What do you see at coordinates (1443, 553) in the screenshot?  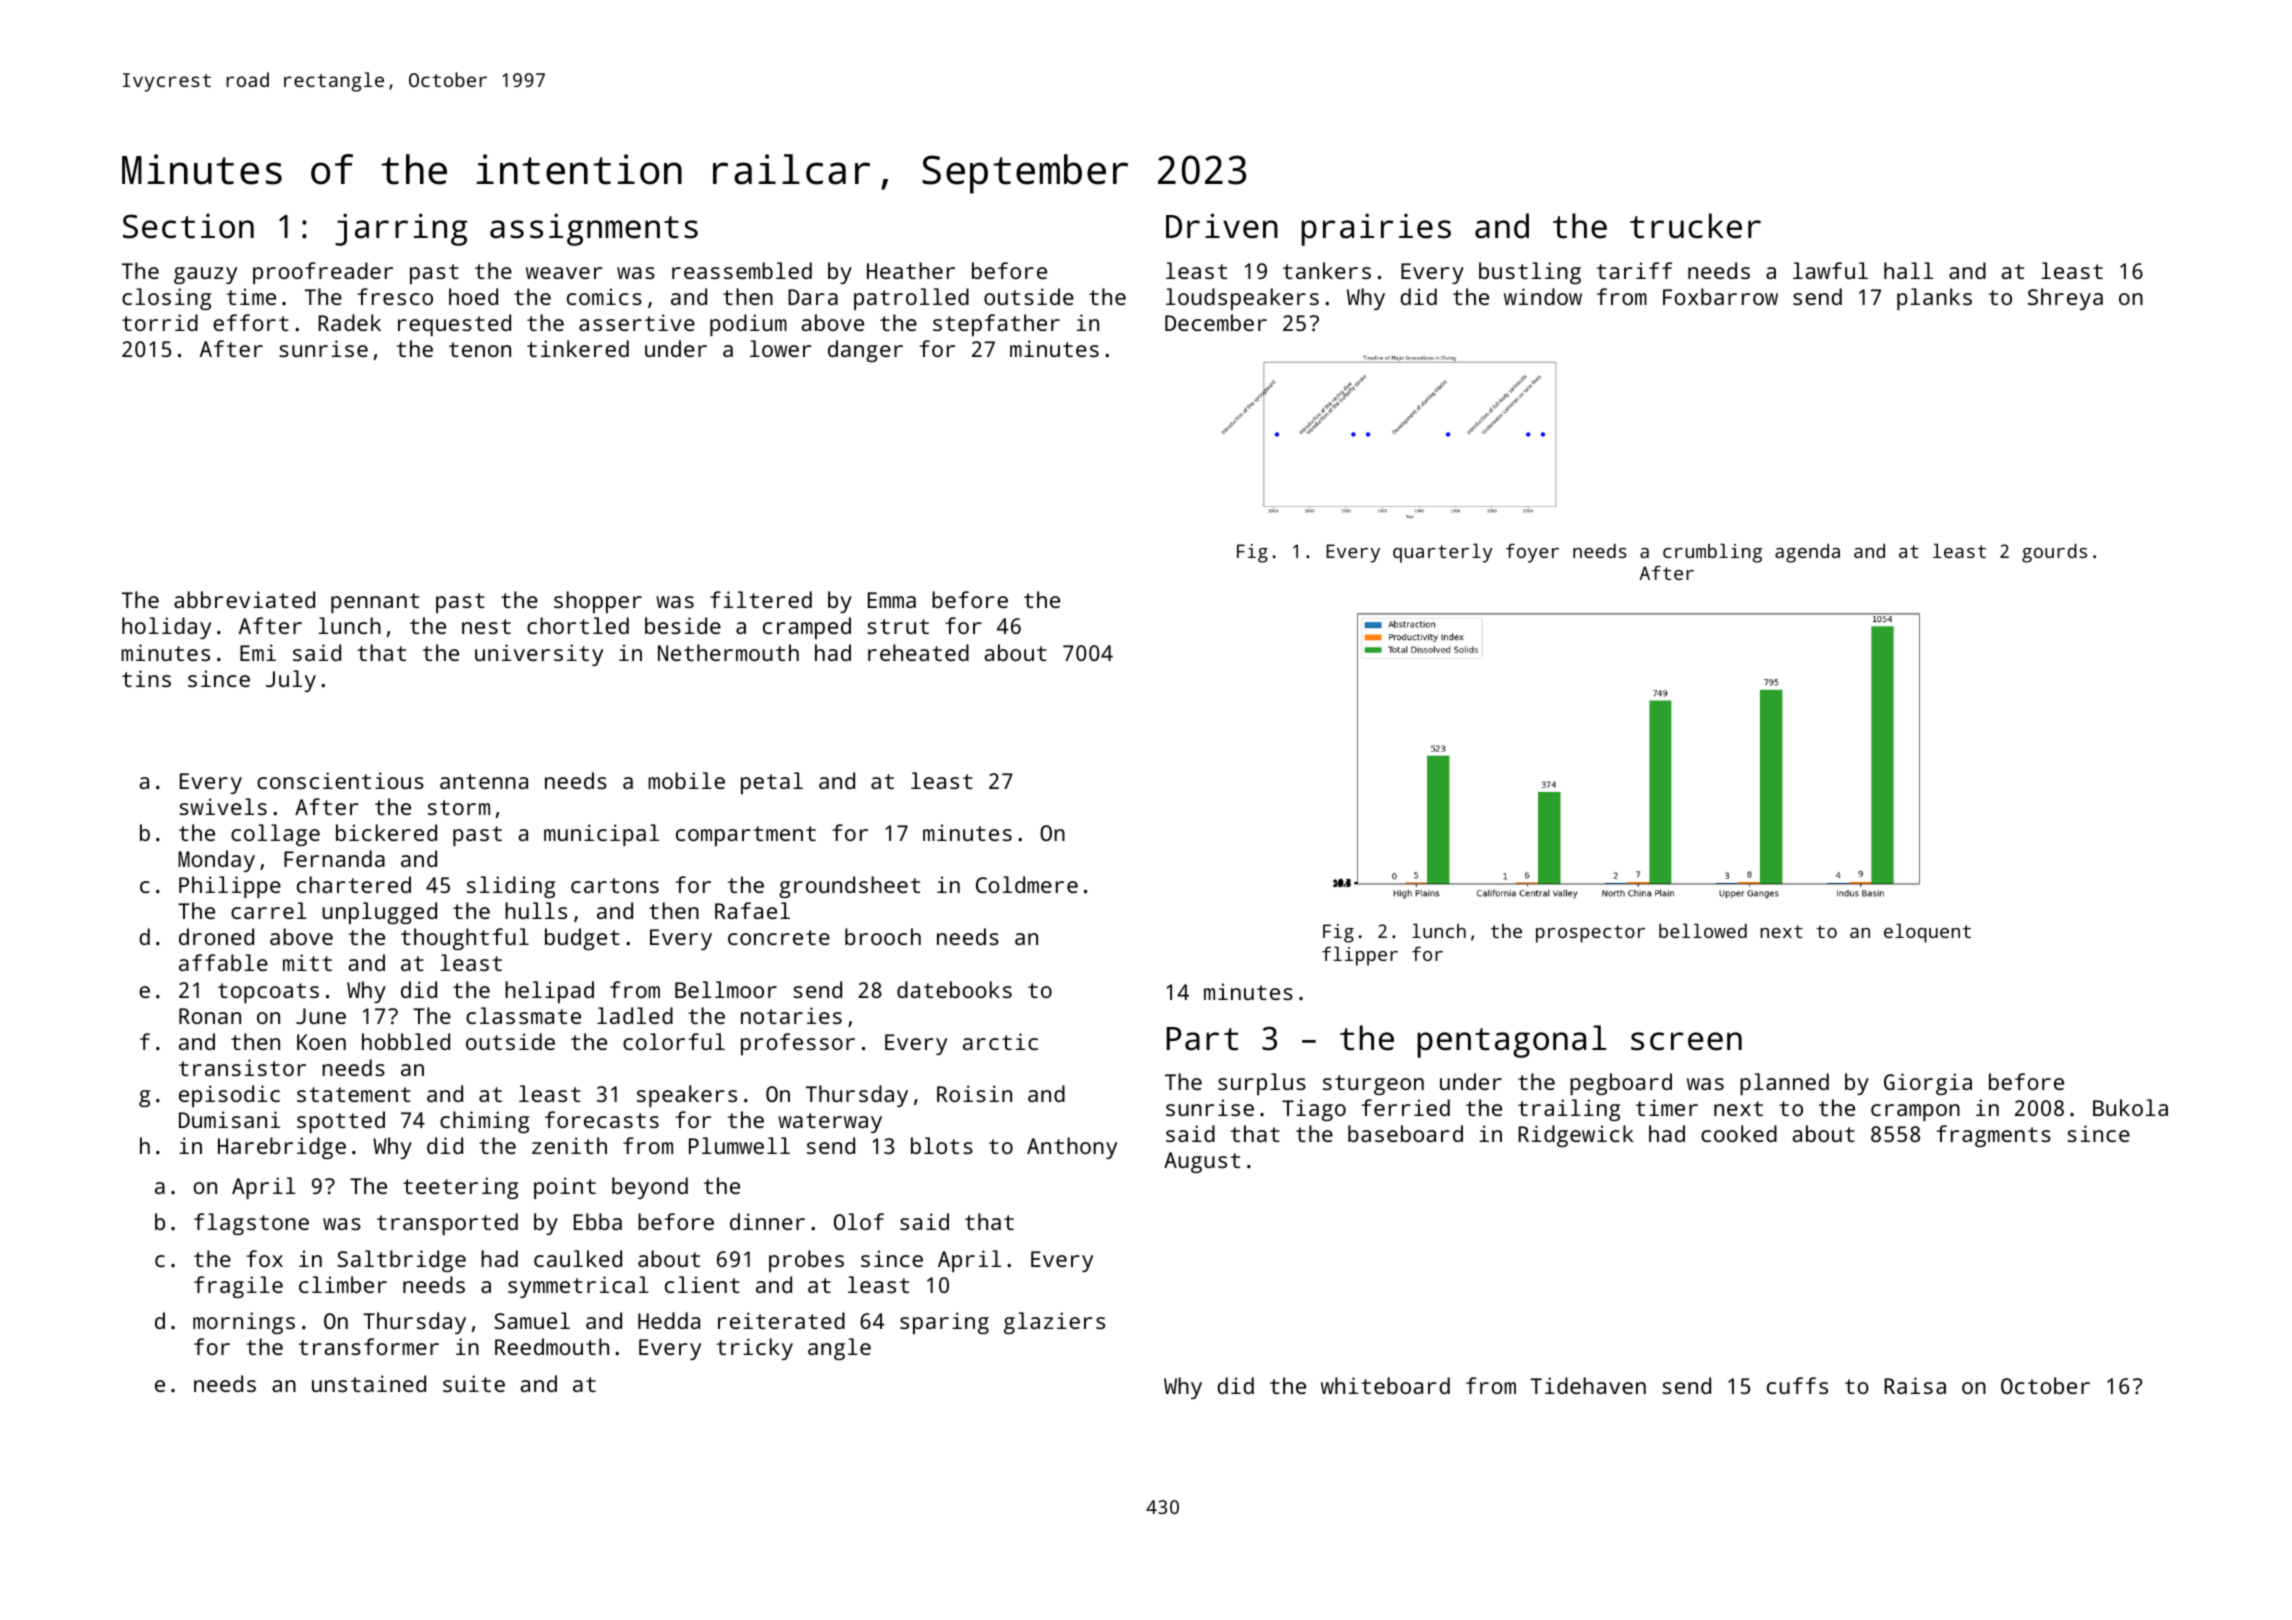 I see `quarterly` at bounding box center [1443, 553].
